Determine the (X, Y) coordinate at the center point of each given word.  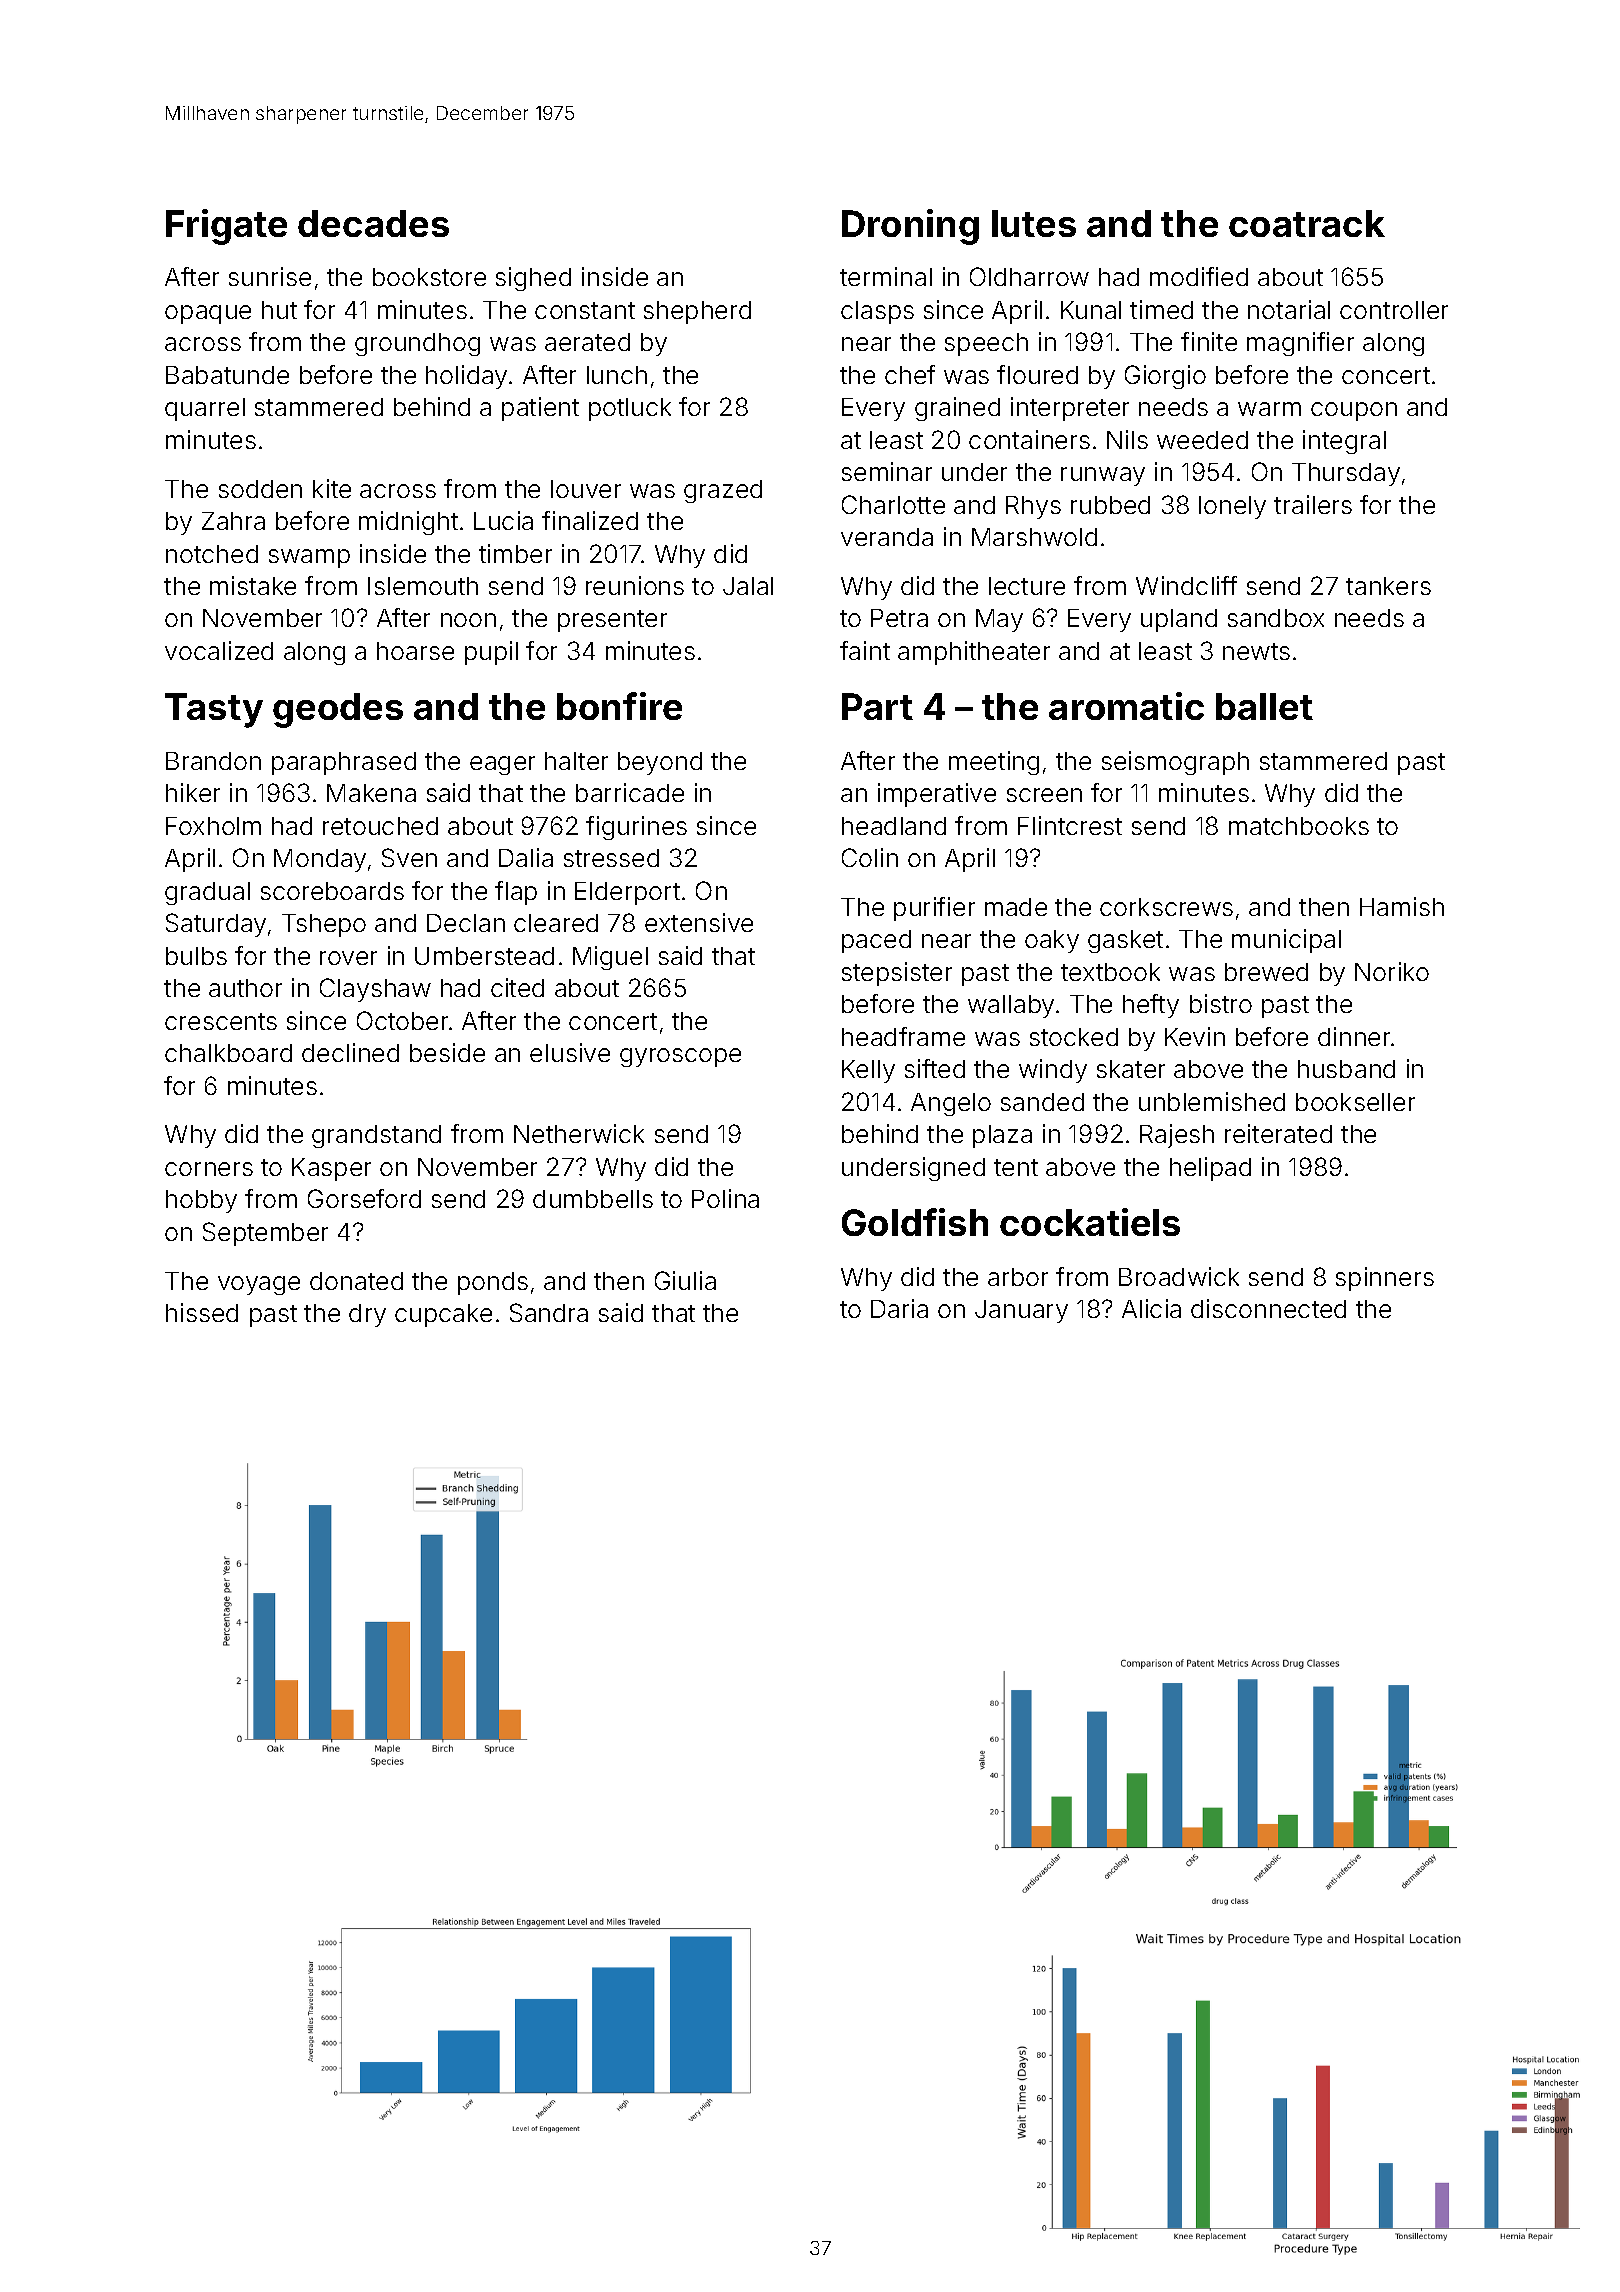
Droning (910, 227)
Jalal (748, 586)
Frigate (226, 227)
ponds (493, 1283)
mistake (253, 585)
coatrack (1307, 223)
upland (1179, 620)
